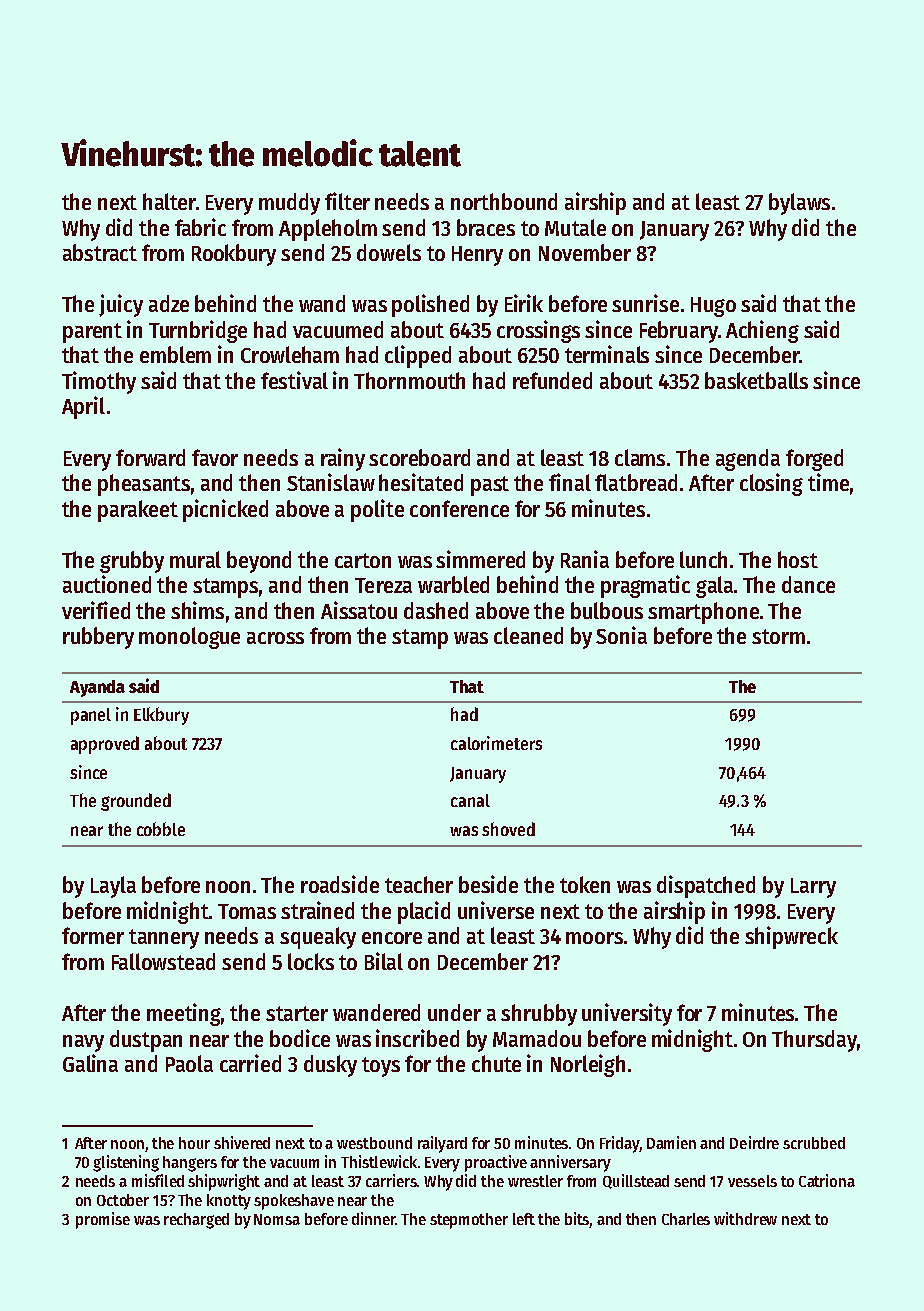 The image size is (924, 1311). What do you see at coordinates (99, 382) in the screenshot?
I see `Timothy` at bounding box center [99, 382].
